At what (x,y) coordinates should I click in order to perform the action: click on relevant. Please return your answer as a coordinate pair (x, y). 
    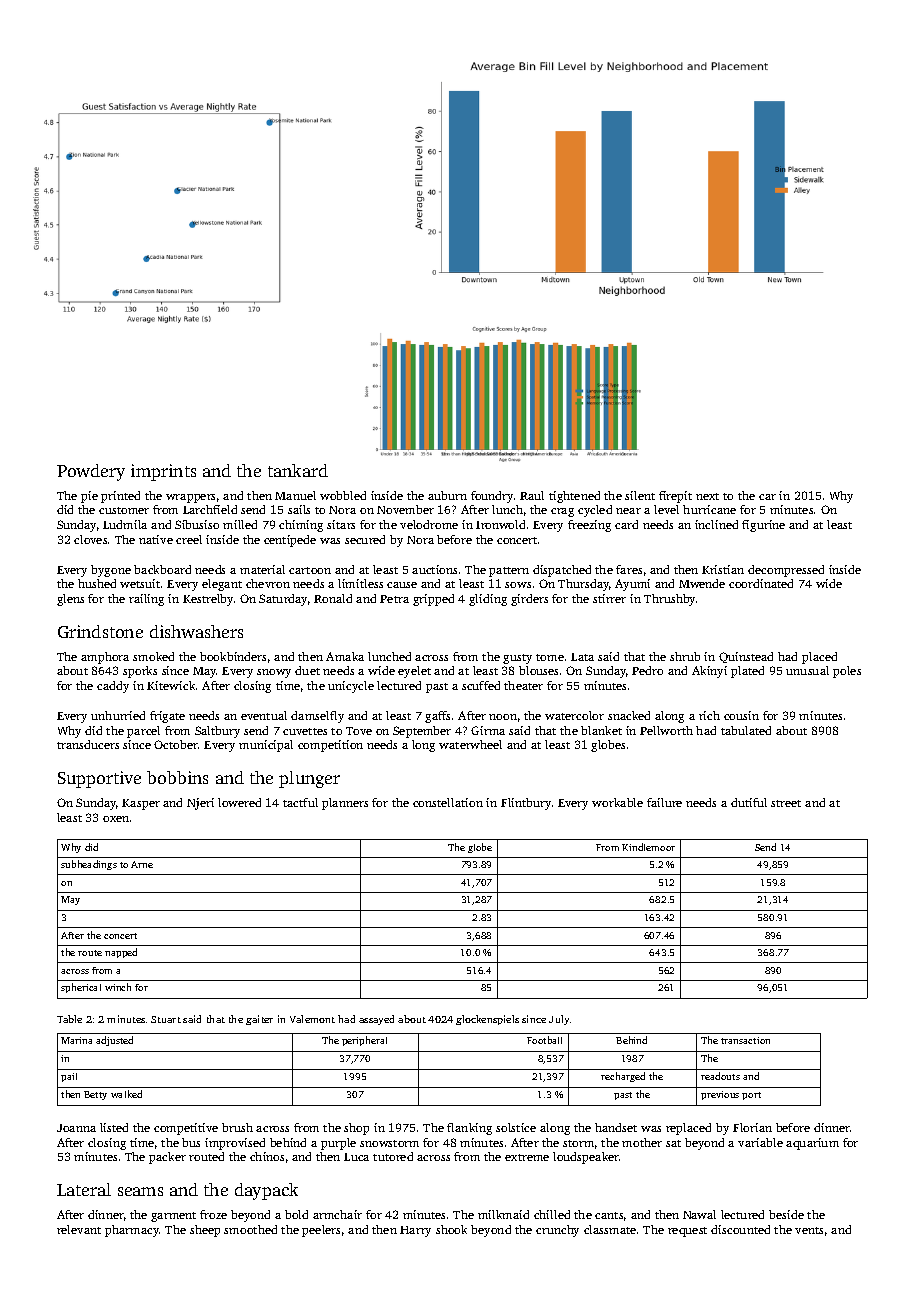
    Looking at the image, I should click on (79, 1229).
